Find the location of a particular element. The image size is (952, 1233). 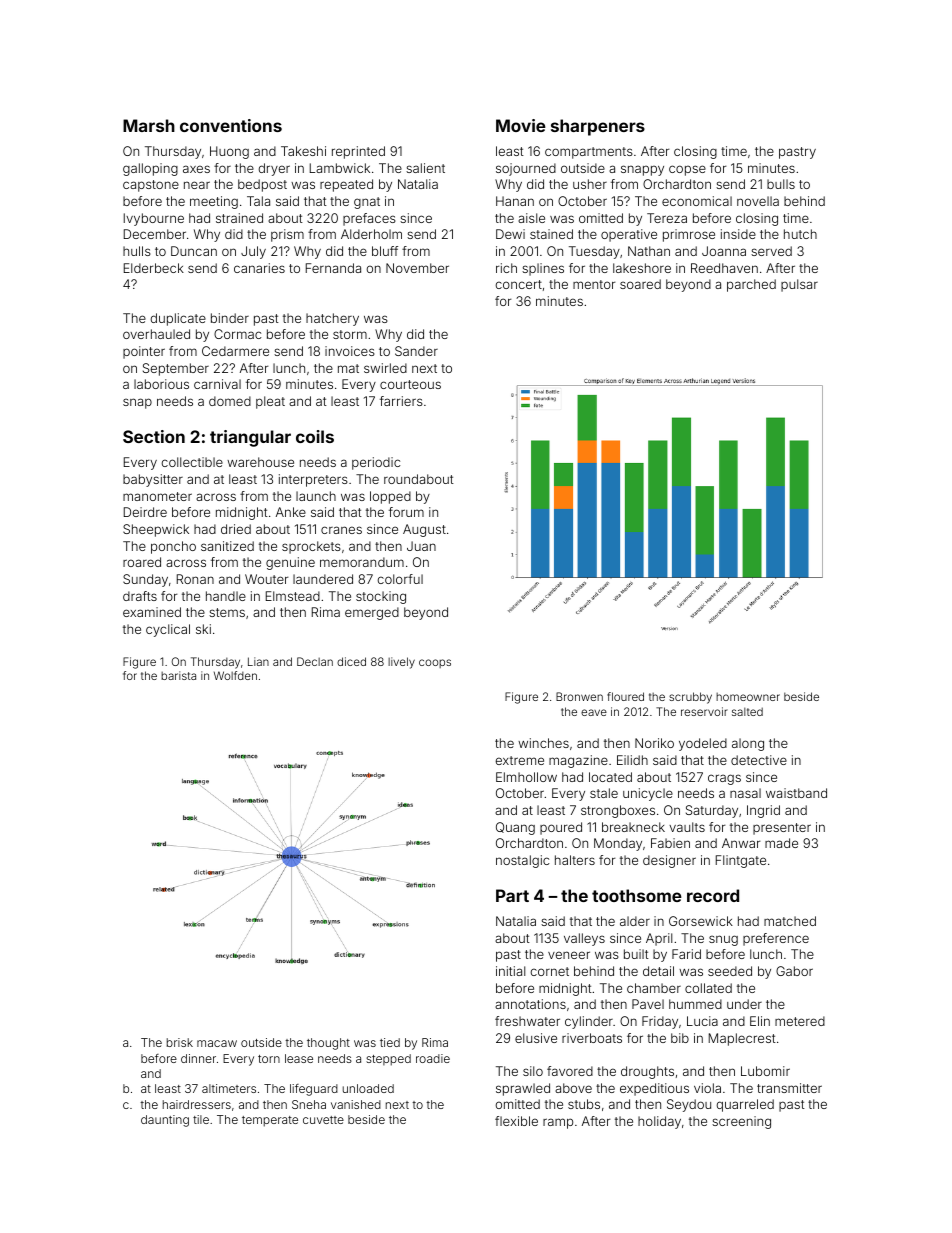

dried is located at coordinates (236, 529).
